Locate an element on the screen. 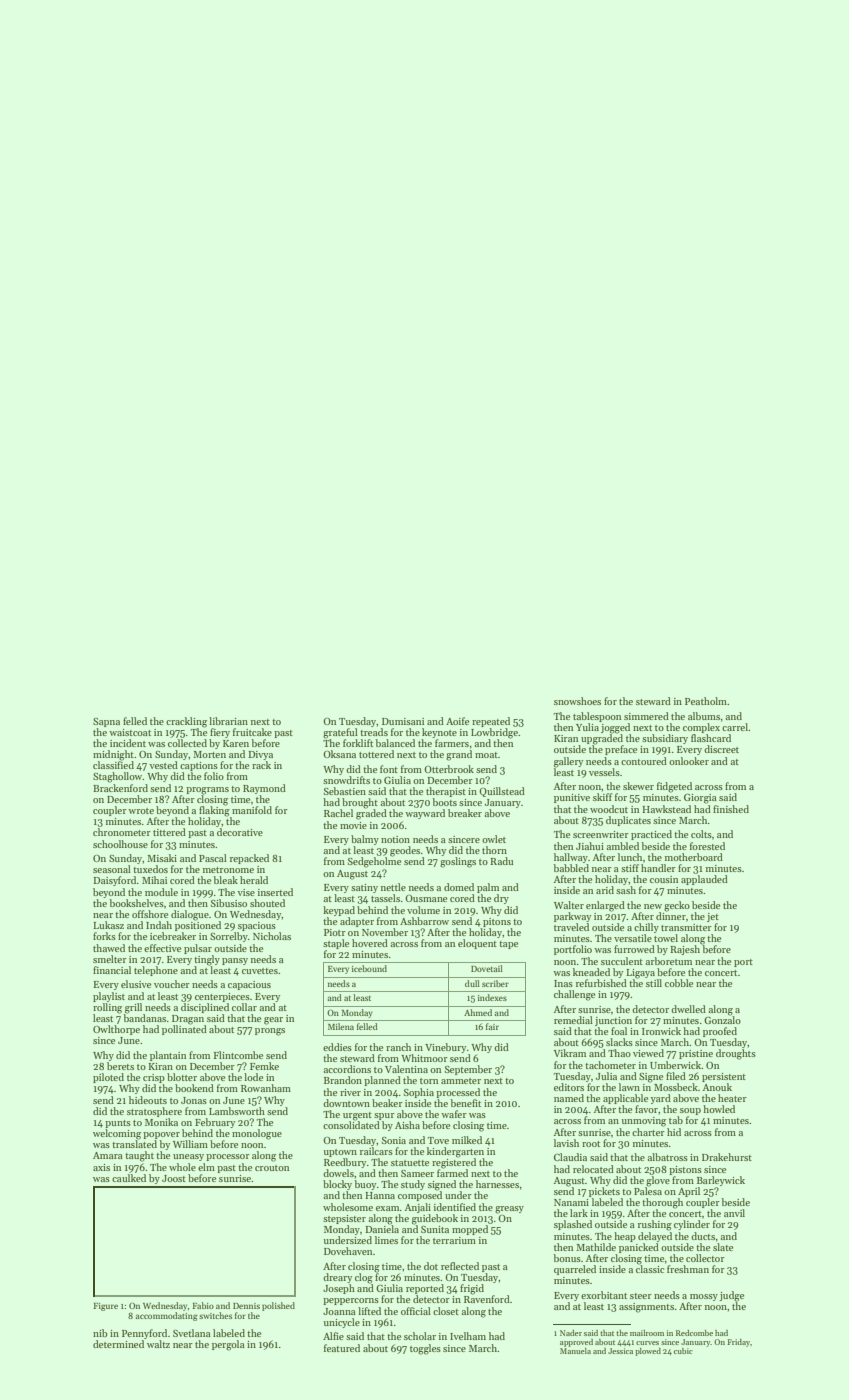 Image resolution: width=849 pixels, height=1400 pixels. midnight is located at coordinates (113, 755).
